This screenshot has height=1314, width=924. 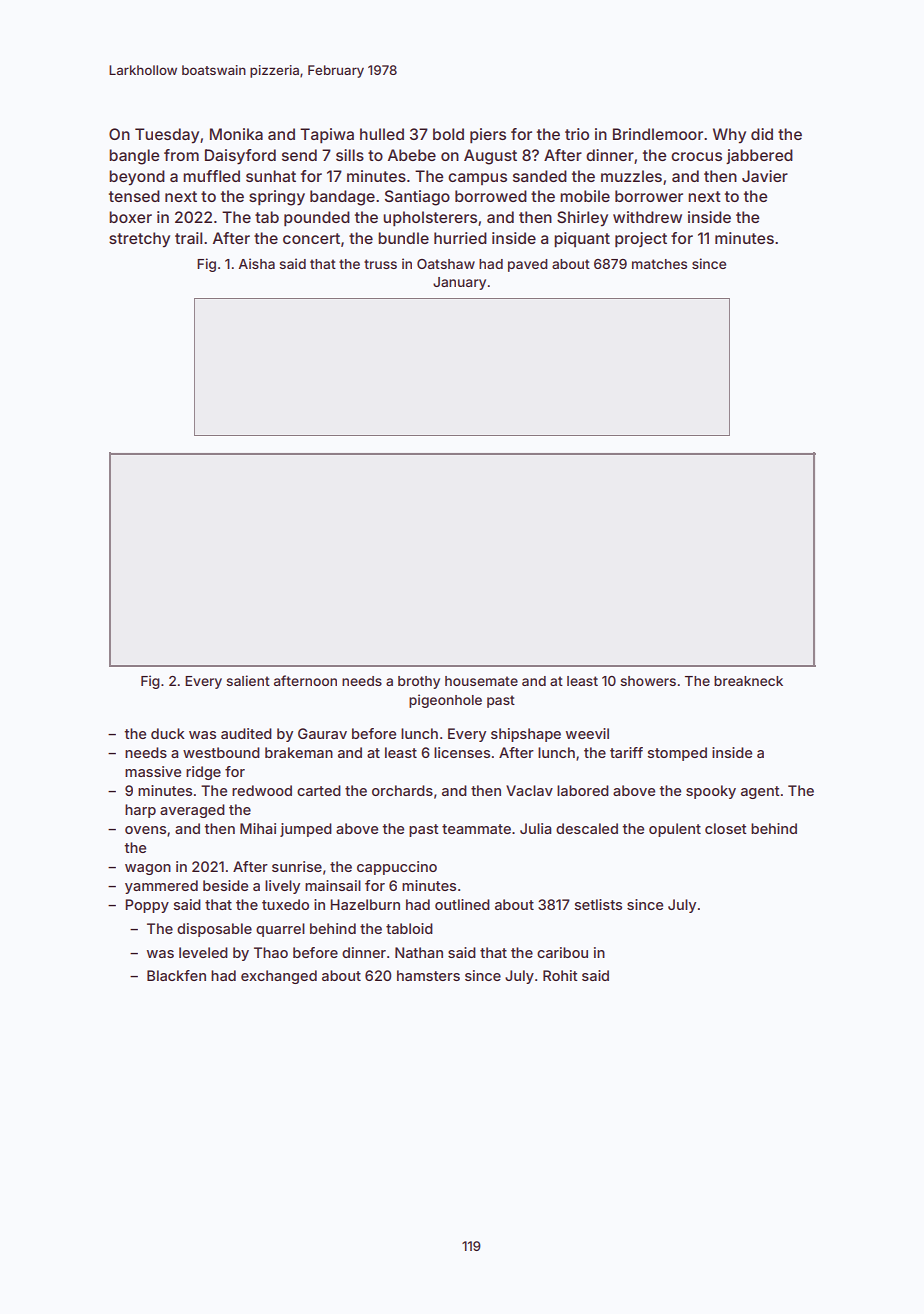 I want to click on trio, so click(x=577, y=134).
